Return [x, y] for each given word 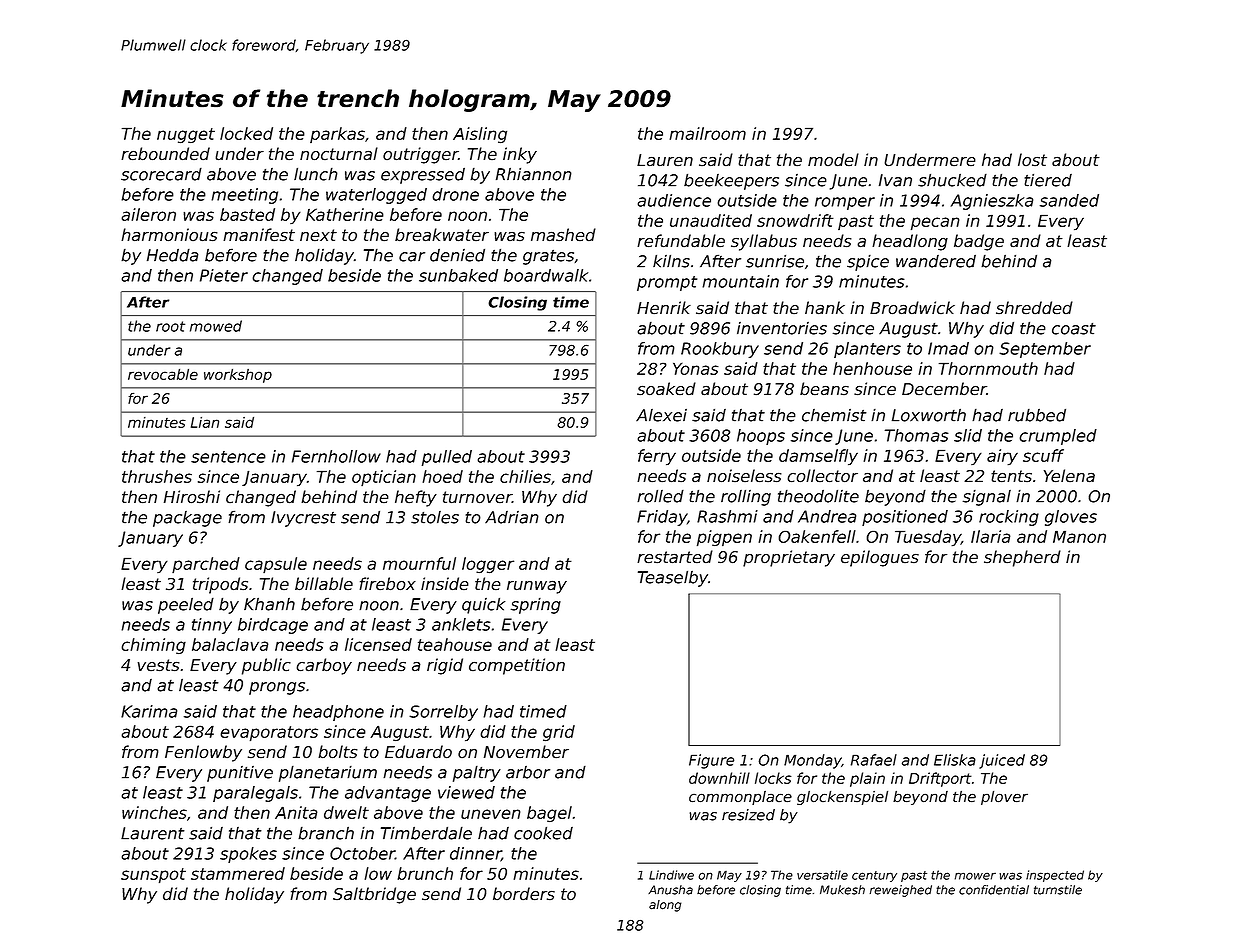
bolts [338, 752]
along [665, 906]
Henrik [664, 308]
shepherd [1022, 558]
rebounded [165, 154]
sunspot [153, 876]
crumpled [1058, 437]
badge [979, 242]
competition [517, 666]
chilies [525, 476]
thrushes [157, 476]
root [170, 326]
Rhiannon [534, 174]
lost [1032, 160]
